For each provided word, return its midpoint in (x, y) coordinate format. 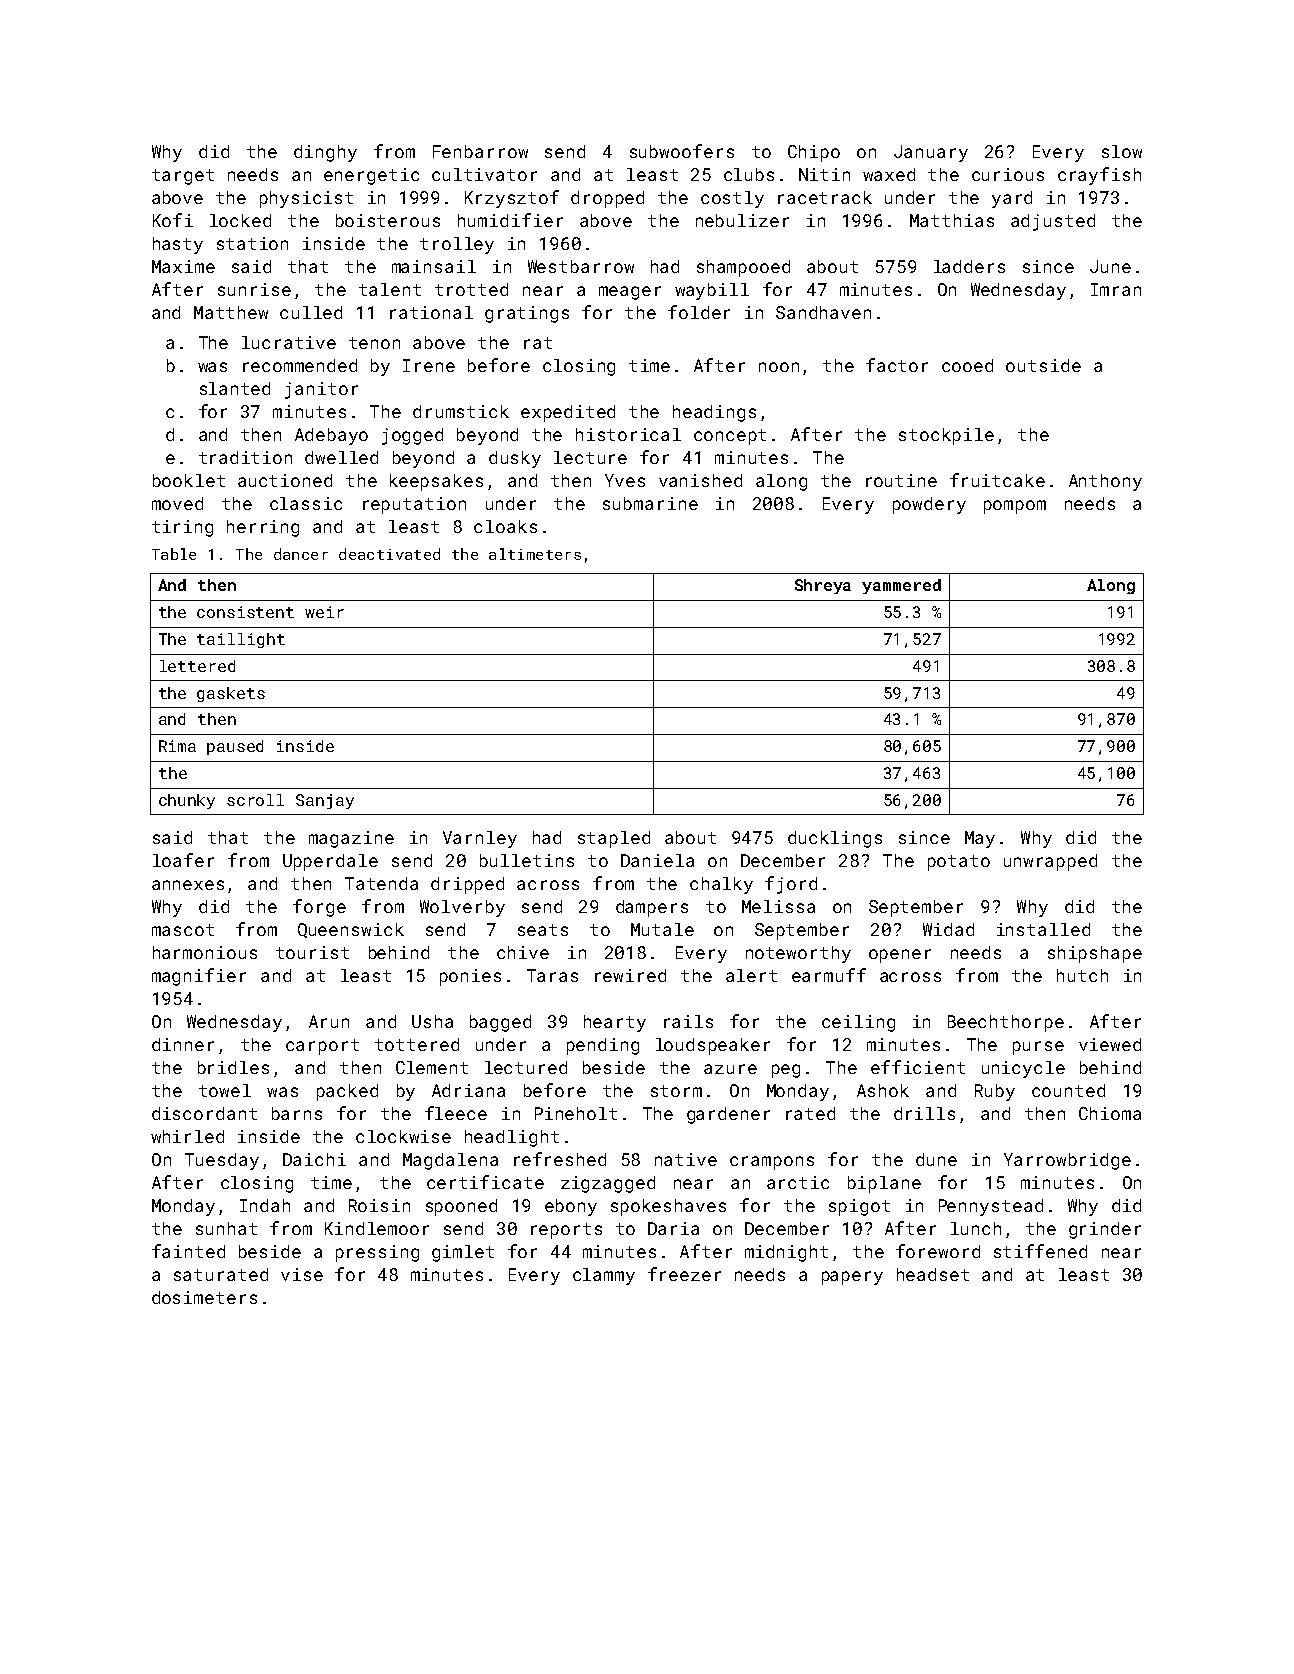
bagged (500, 1023)
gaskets (231, 694)
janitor (321, 390)
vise (302, 1274)
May (980, 839)
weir (324, 612)
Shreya (823, 586)
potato (959, 863)
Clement (432, 1067)
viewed (1110, 1044)
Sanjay (325, 801)
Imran (1116, 289)
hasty (178, 245)
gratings (527, 314)
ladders (969, 266)
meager (630, 293)
